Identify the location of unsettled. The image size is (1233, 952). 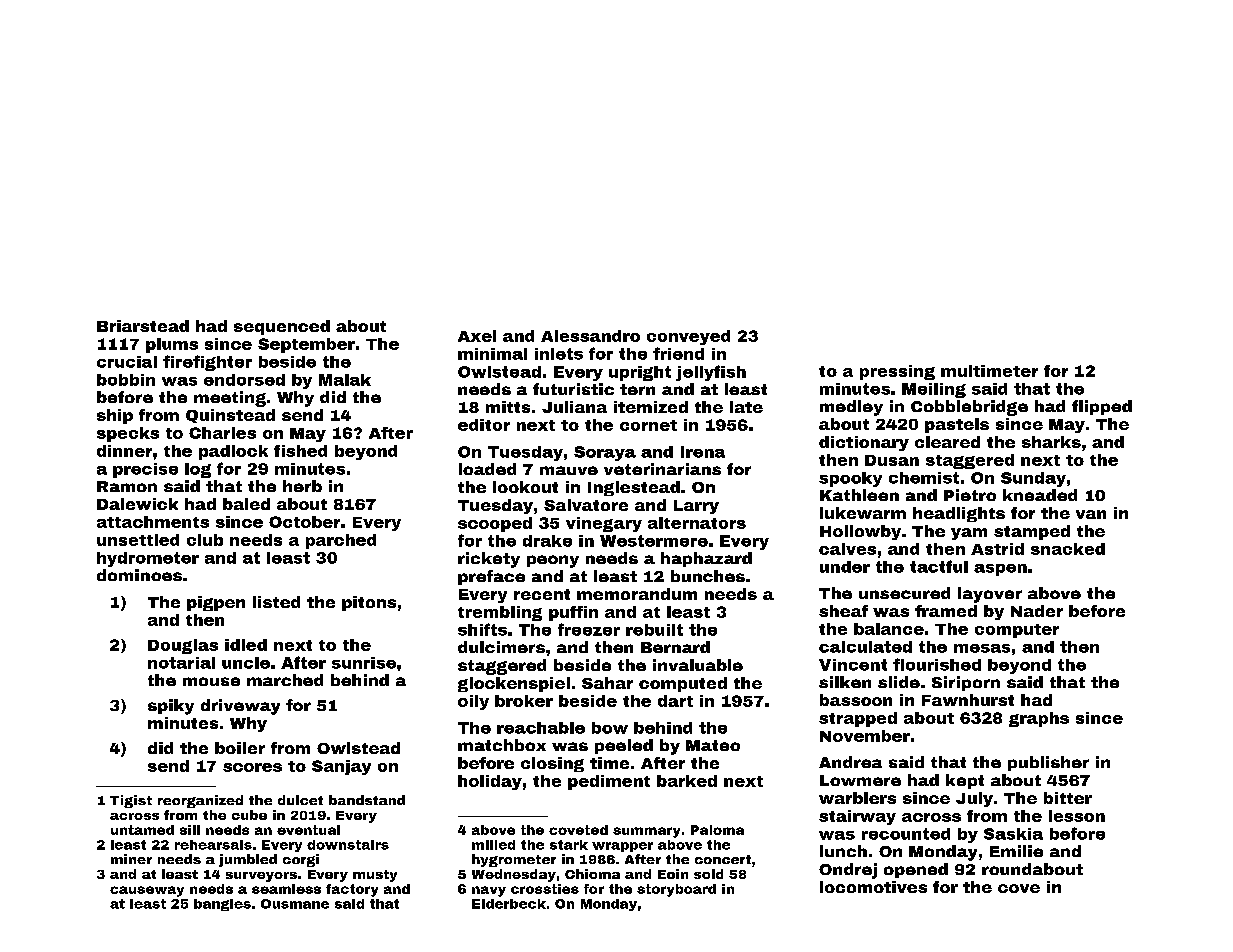
(138, 540).
